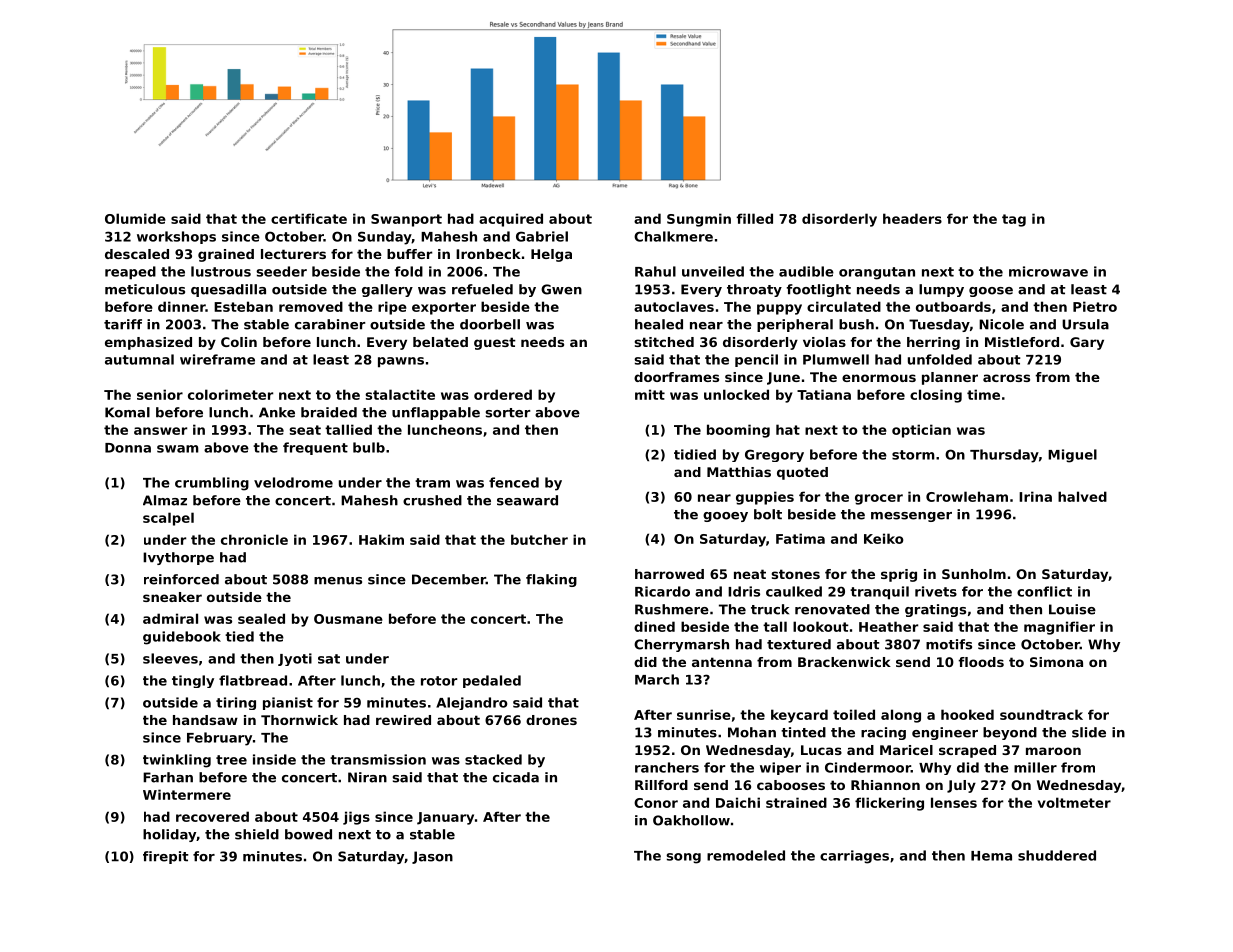  Describe the element at coordinates (488, 254) in the screenshot. I see `Ironbeck` at that location.
